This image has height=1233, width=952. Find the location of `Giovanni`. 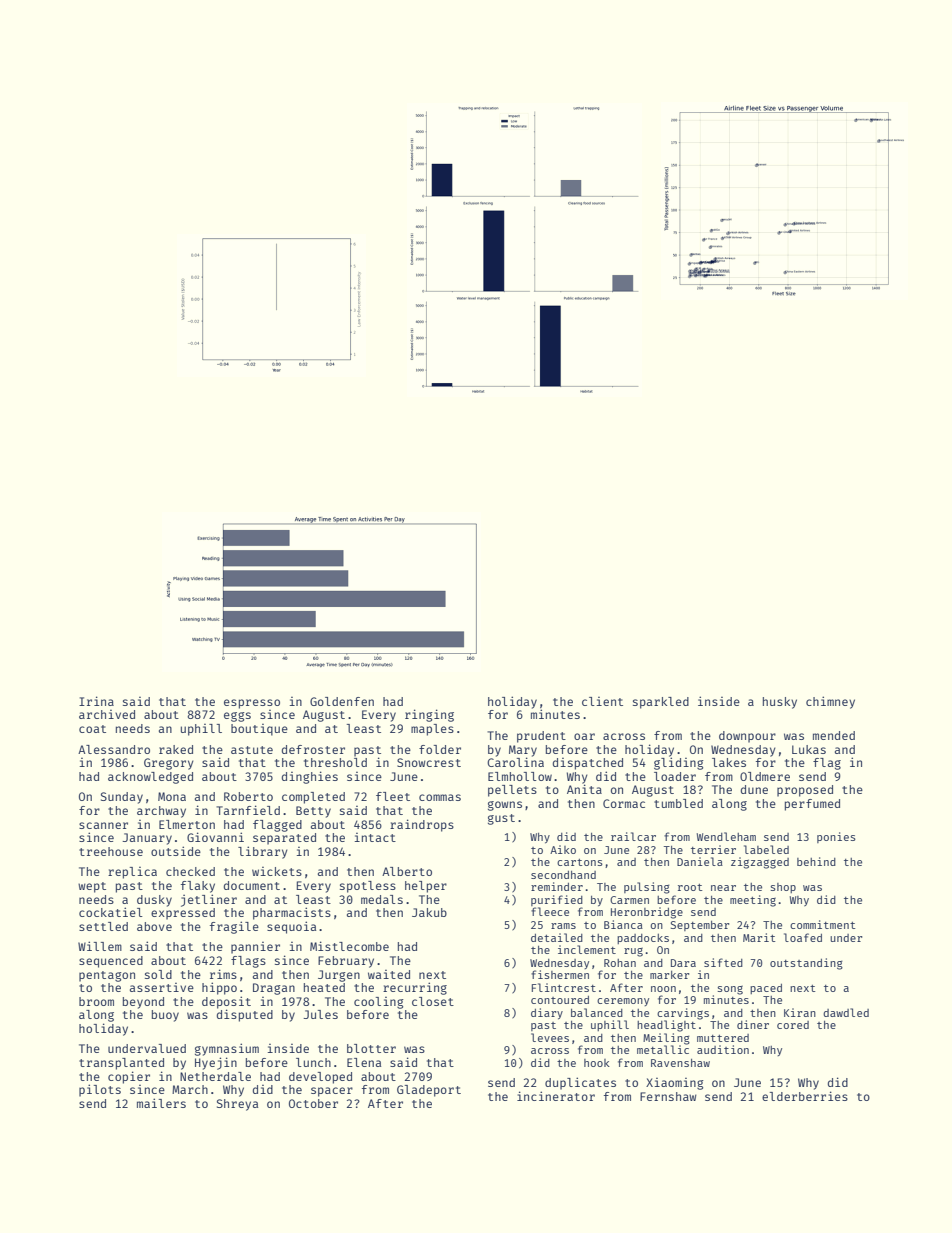

Giovanni is located at coordinates (215, 837).
